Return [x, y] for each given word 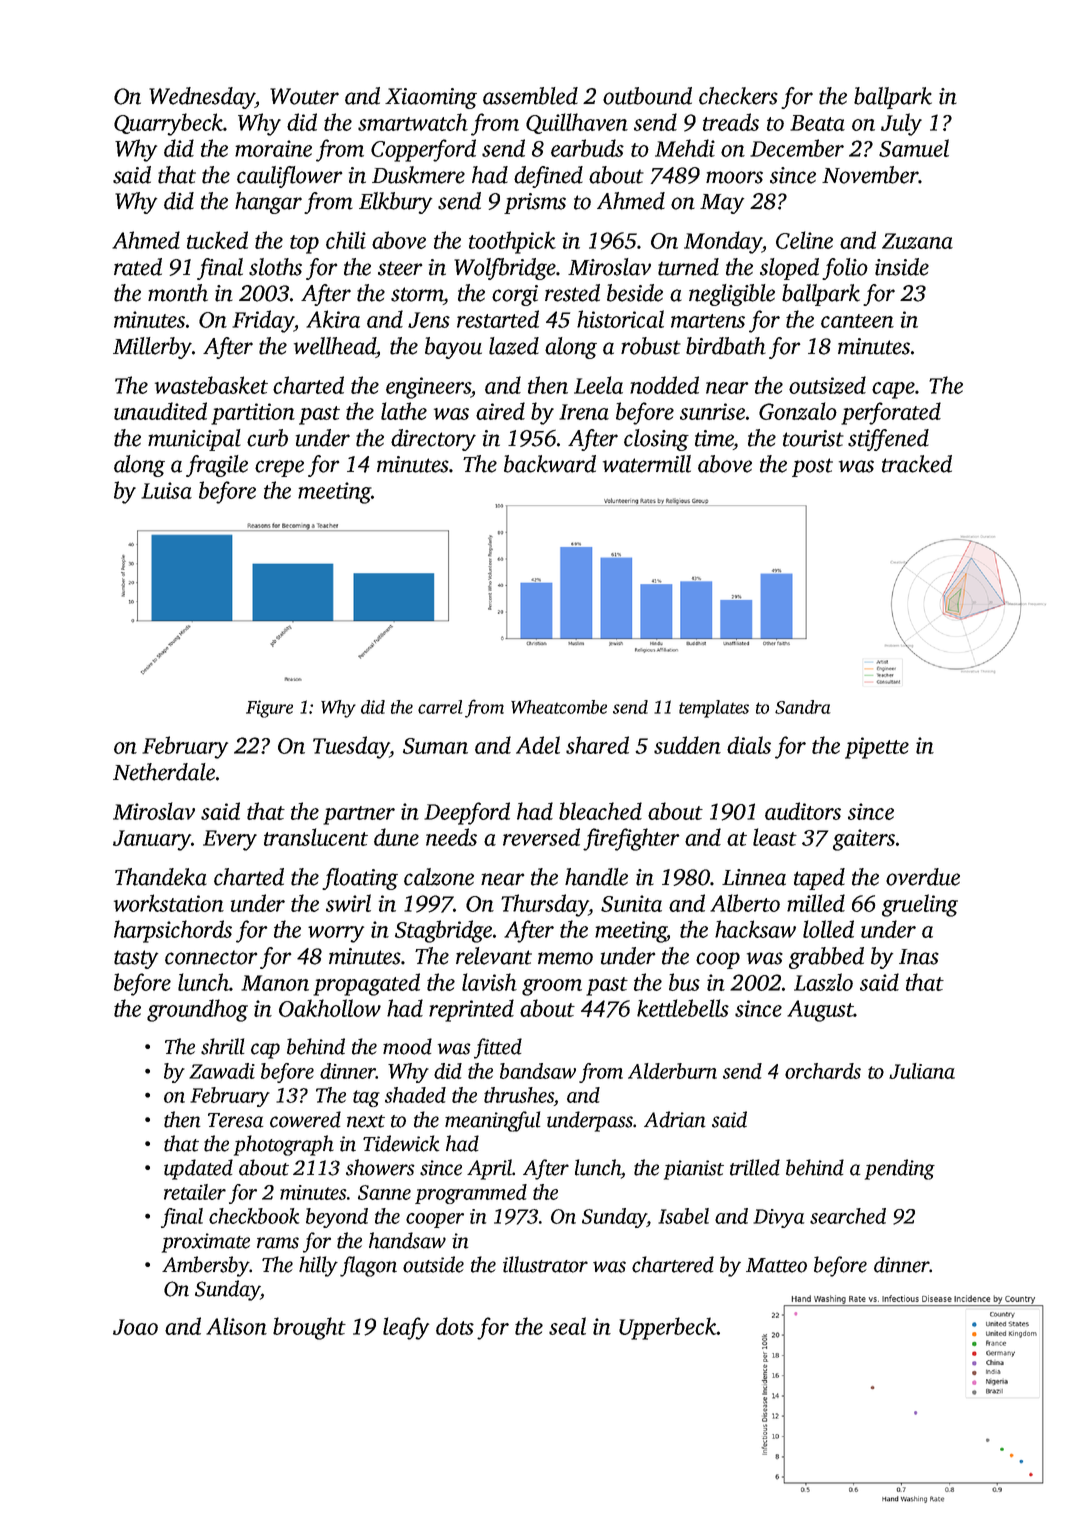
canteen [857, 321]
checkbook [254, 1216]
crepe [279, 468]
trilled [755, 1167]
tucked [217, 240]
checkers [738, 96]
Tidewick [401, 1143]
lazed [514, 346]
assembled [530, 96]
